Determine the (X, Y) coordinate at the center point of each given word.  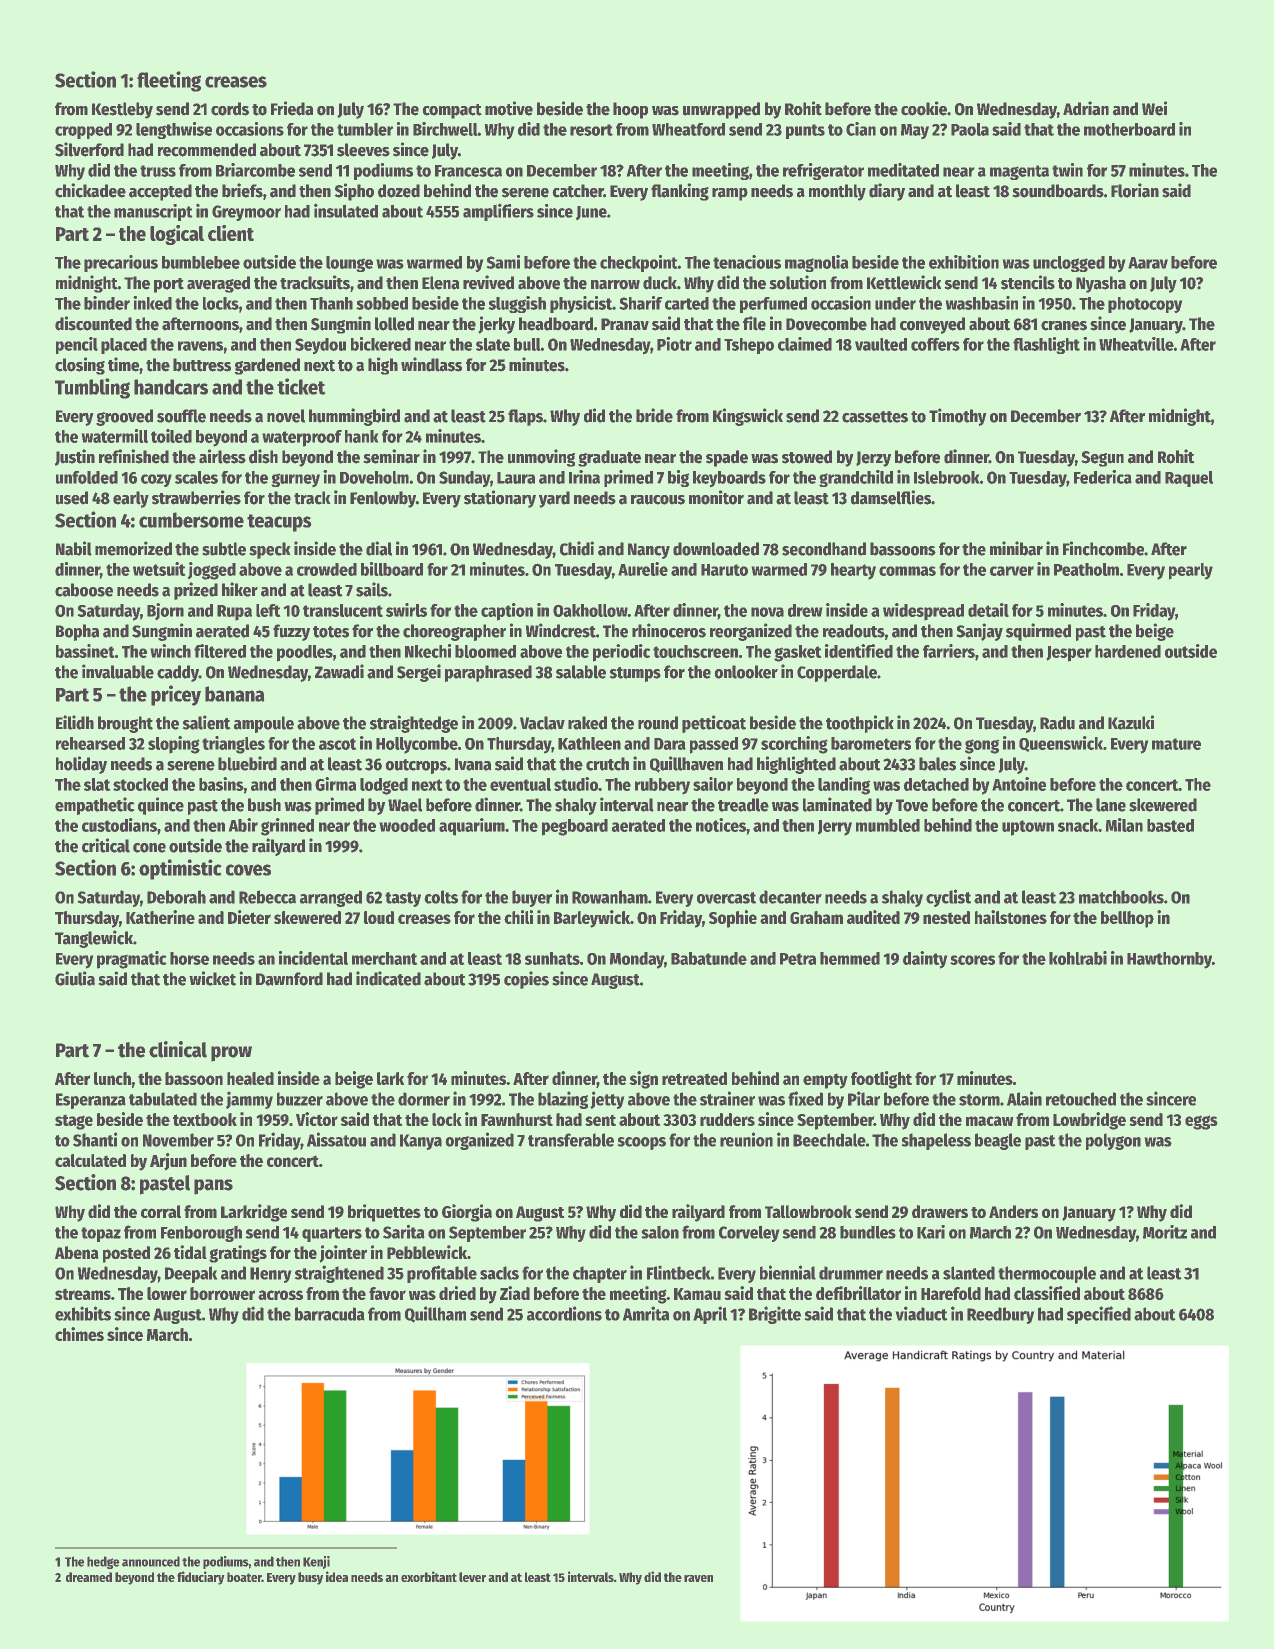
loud (379, 917)
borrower (222, 1293)
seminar (392, 456)
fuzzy (291, 632)
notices (721, 825)
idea (337, 1576)
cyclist (948, 898)
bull (527, 344)
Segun (1103, 459)
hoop (630, 110)
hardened (1128, 651)
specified (1099, 1315)
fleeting (169, 81)
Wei (1154, 108)
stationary (500, 499)
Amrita (646, 1313)
